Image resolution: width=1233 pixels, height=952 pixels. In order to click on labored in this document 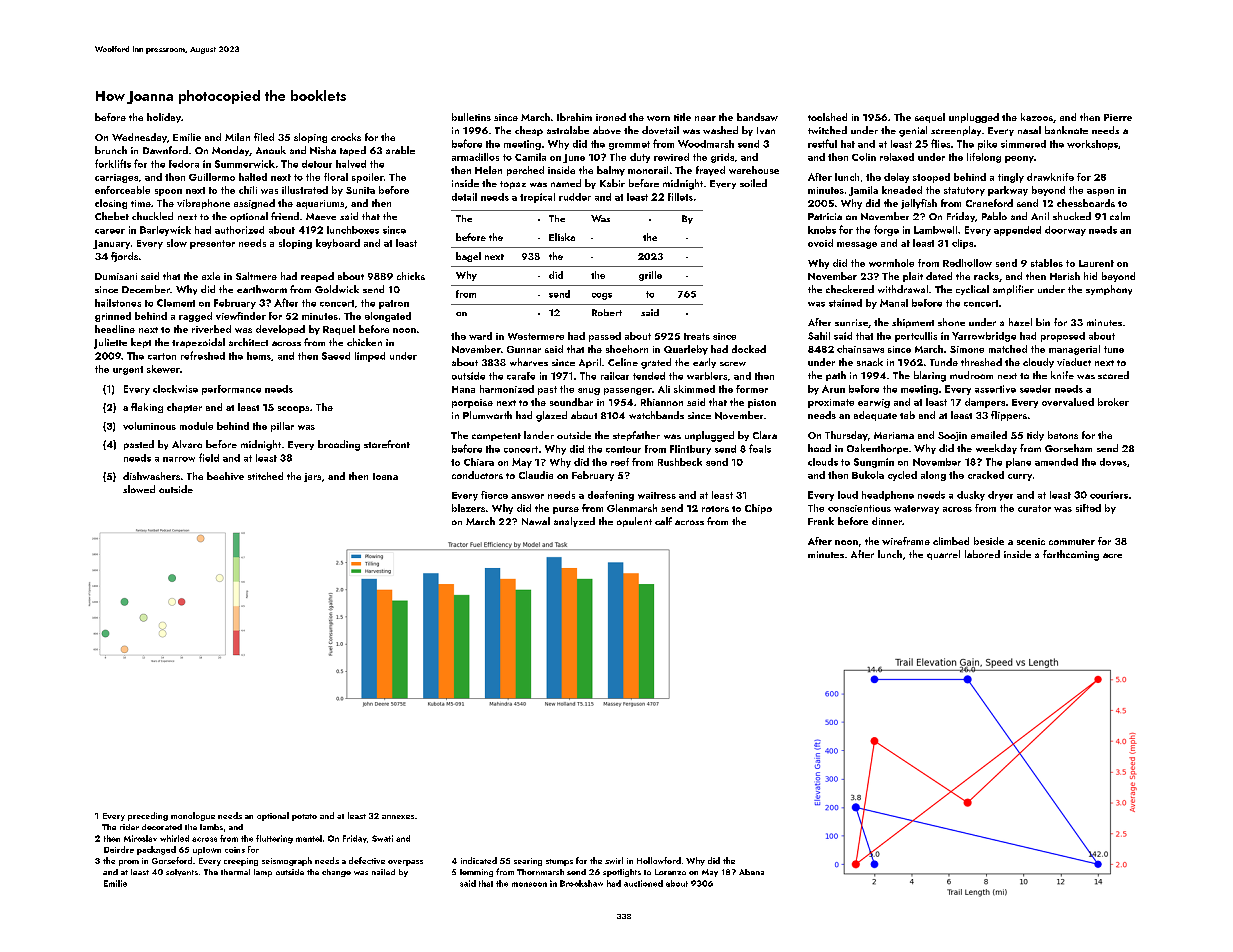, I will do `click(982, 554)`.
